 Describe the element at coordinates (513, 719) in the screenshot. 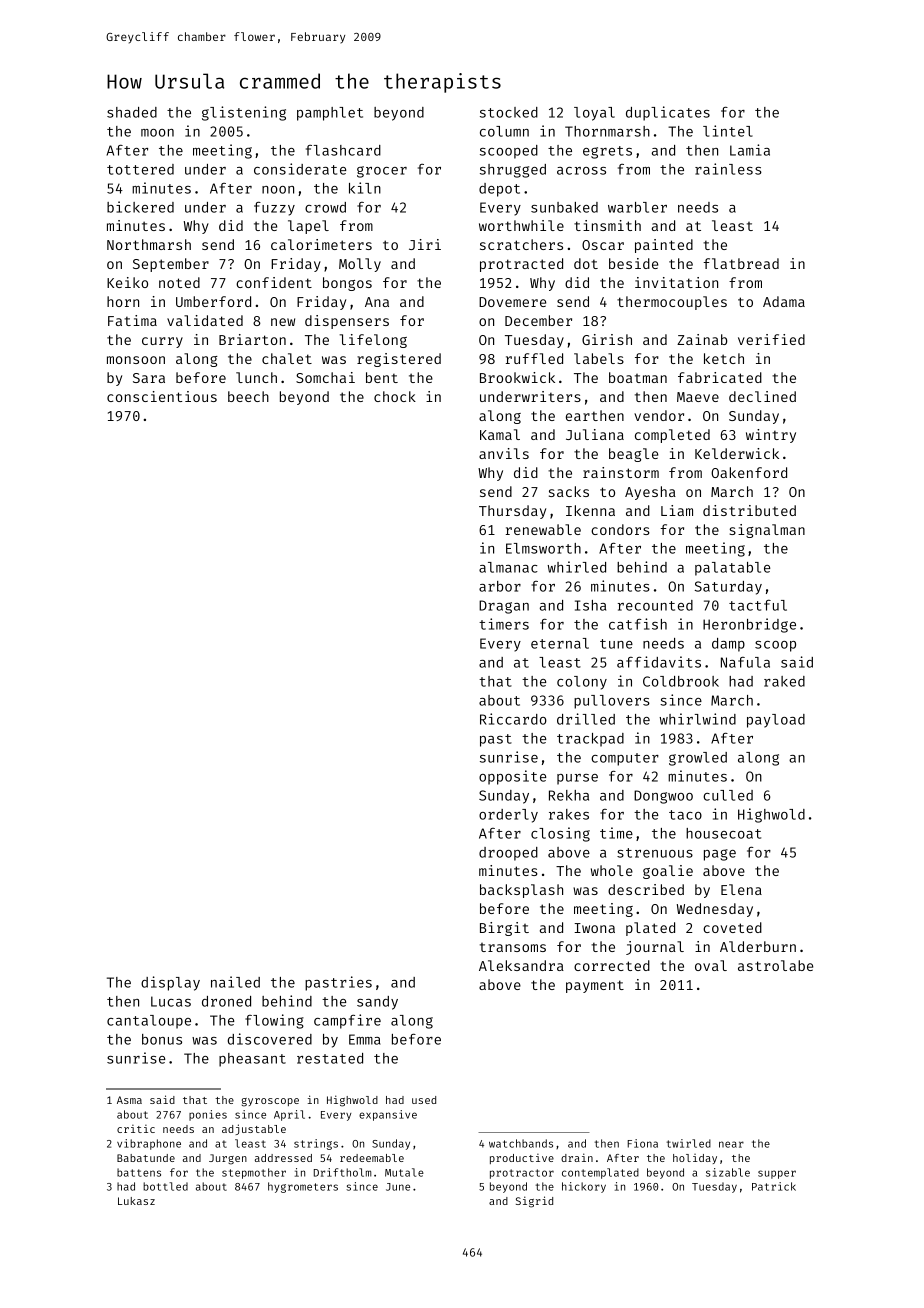

I see `Riccardo` at that location.
